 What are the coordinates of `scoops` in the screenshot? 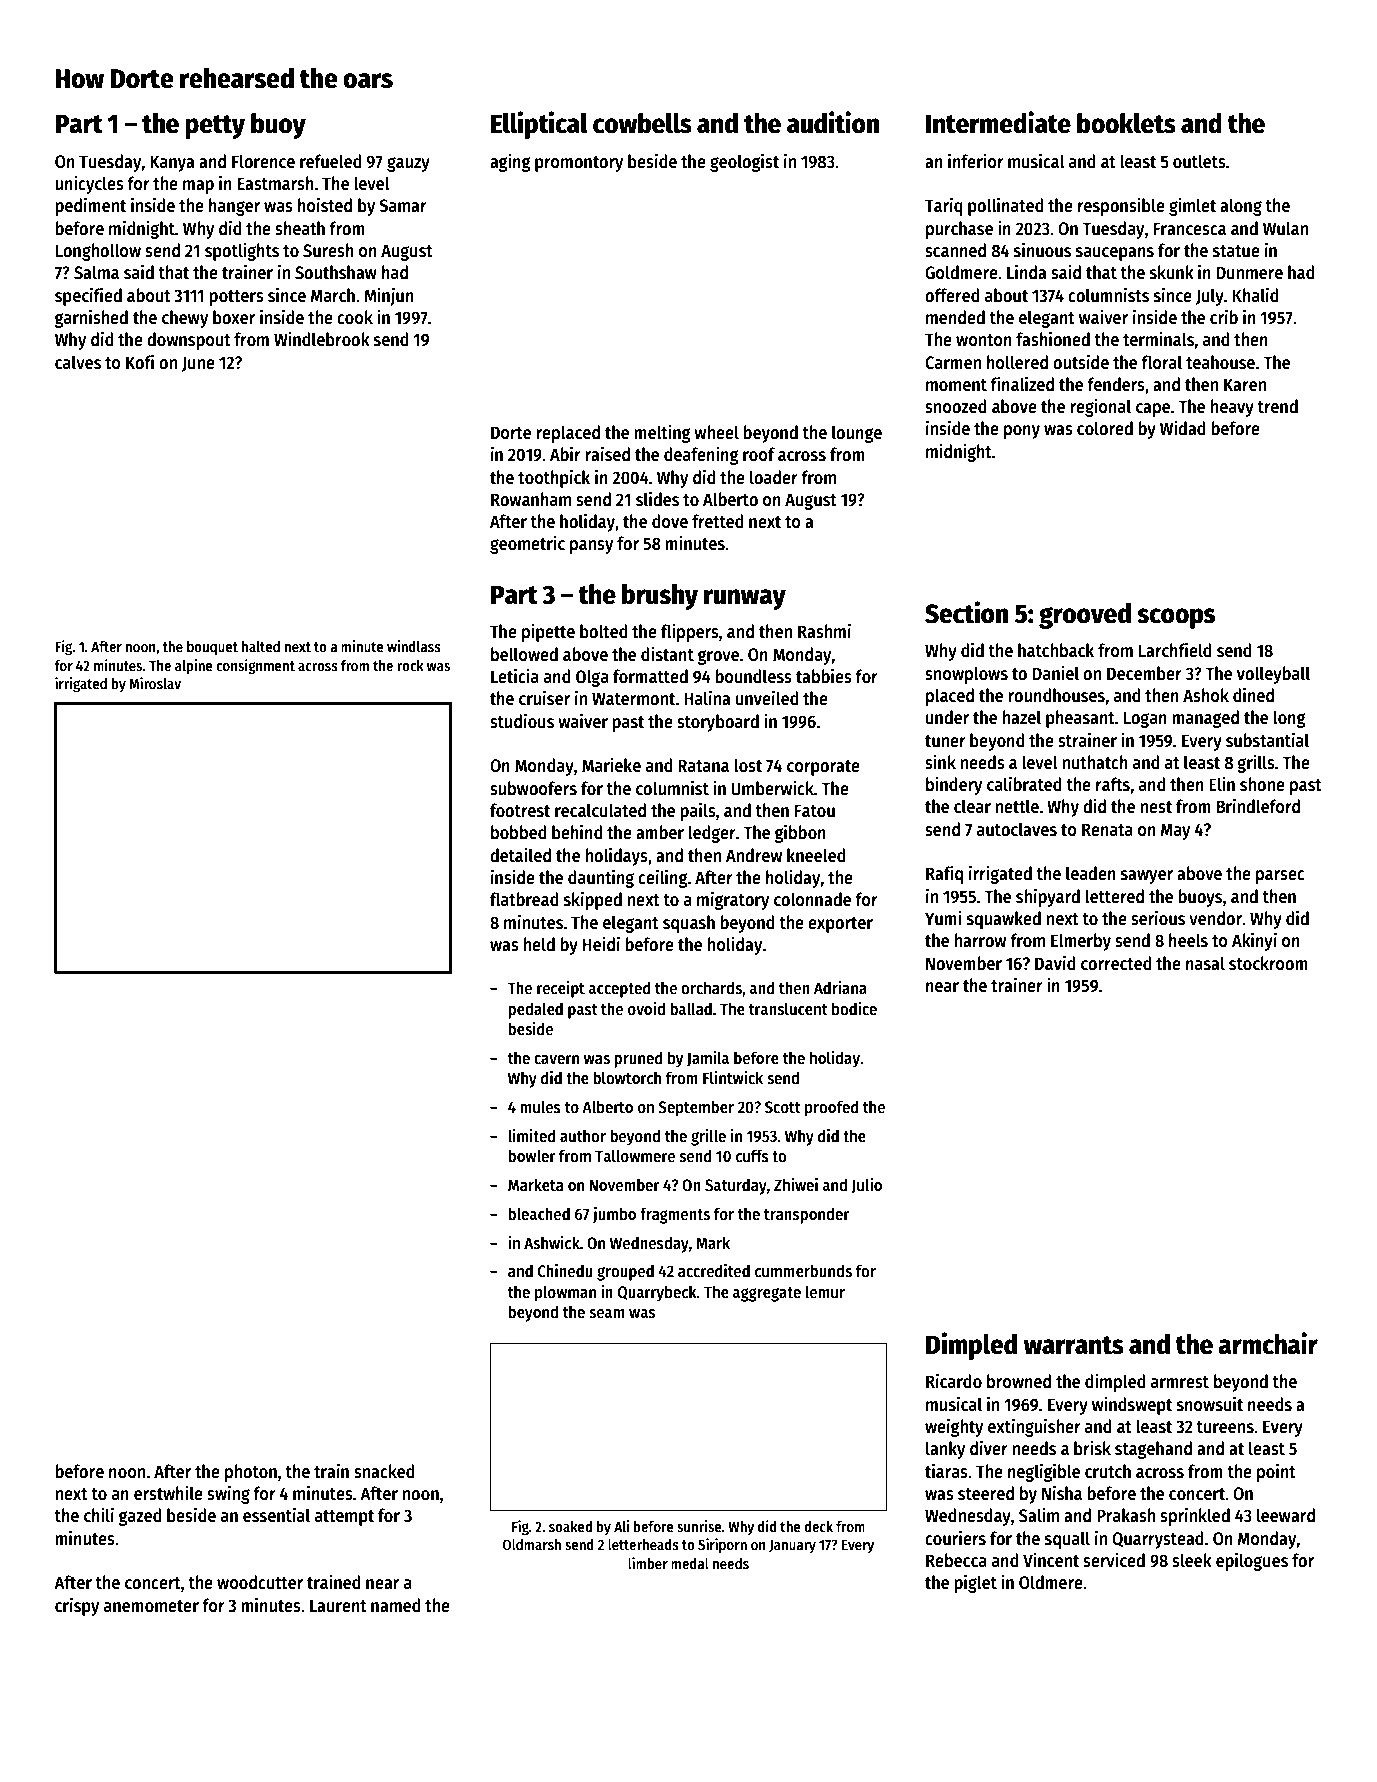 It's located at (1176, 618).
